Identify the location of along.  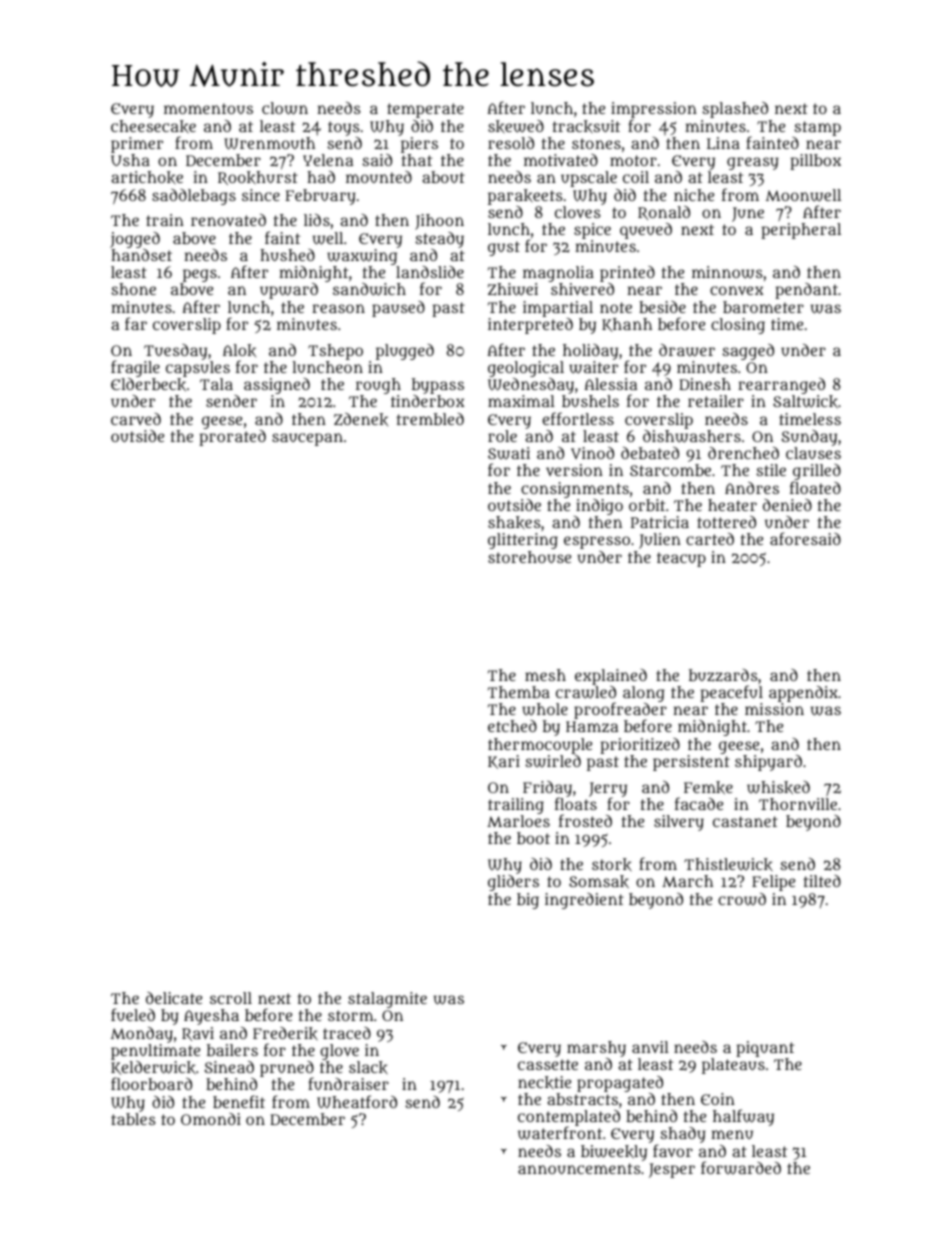
(643, 694).
